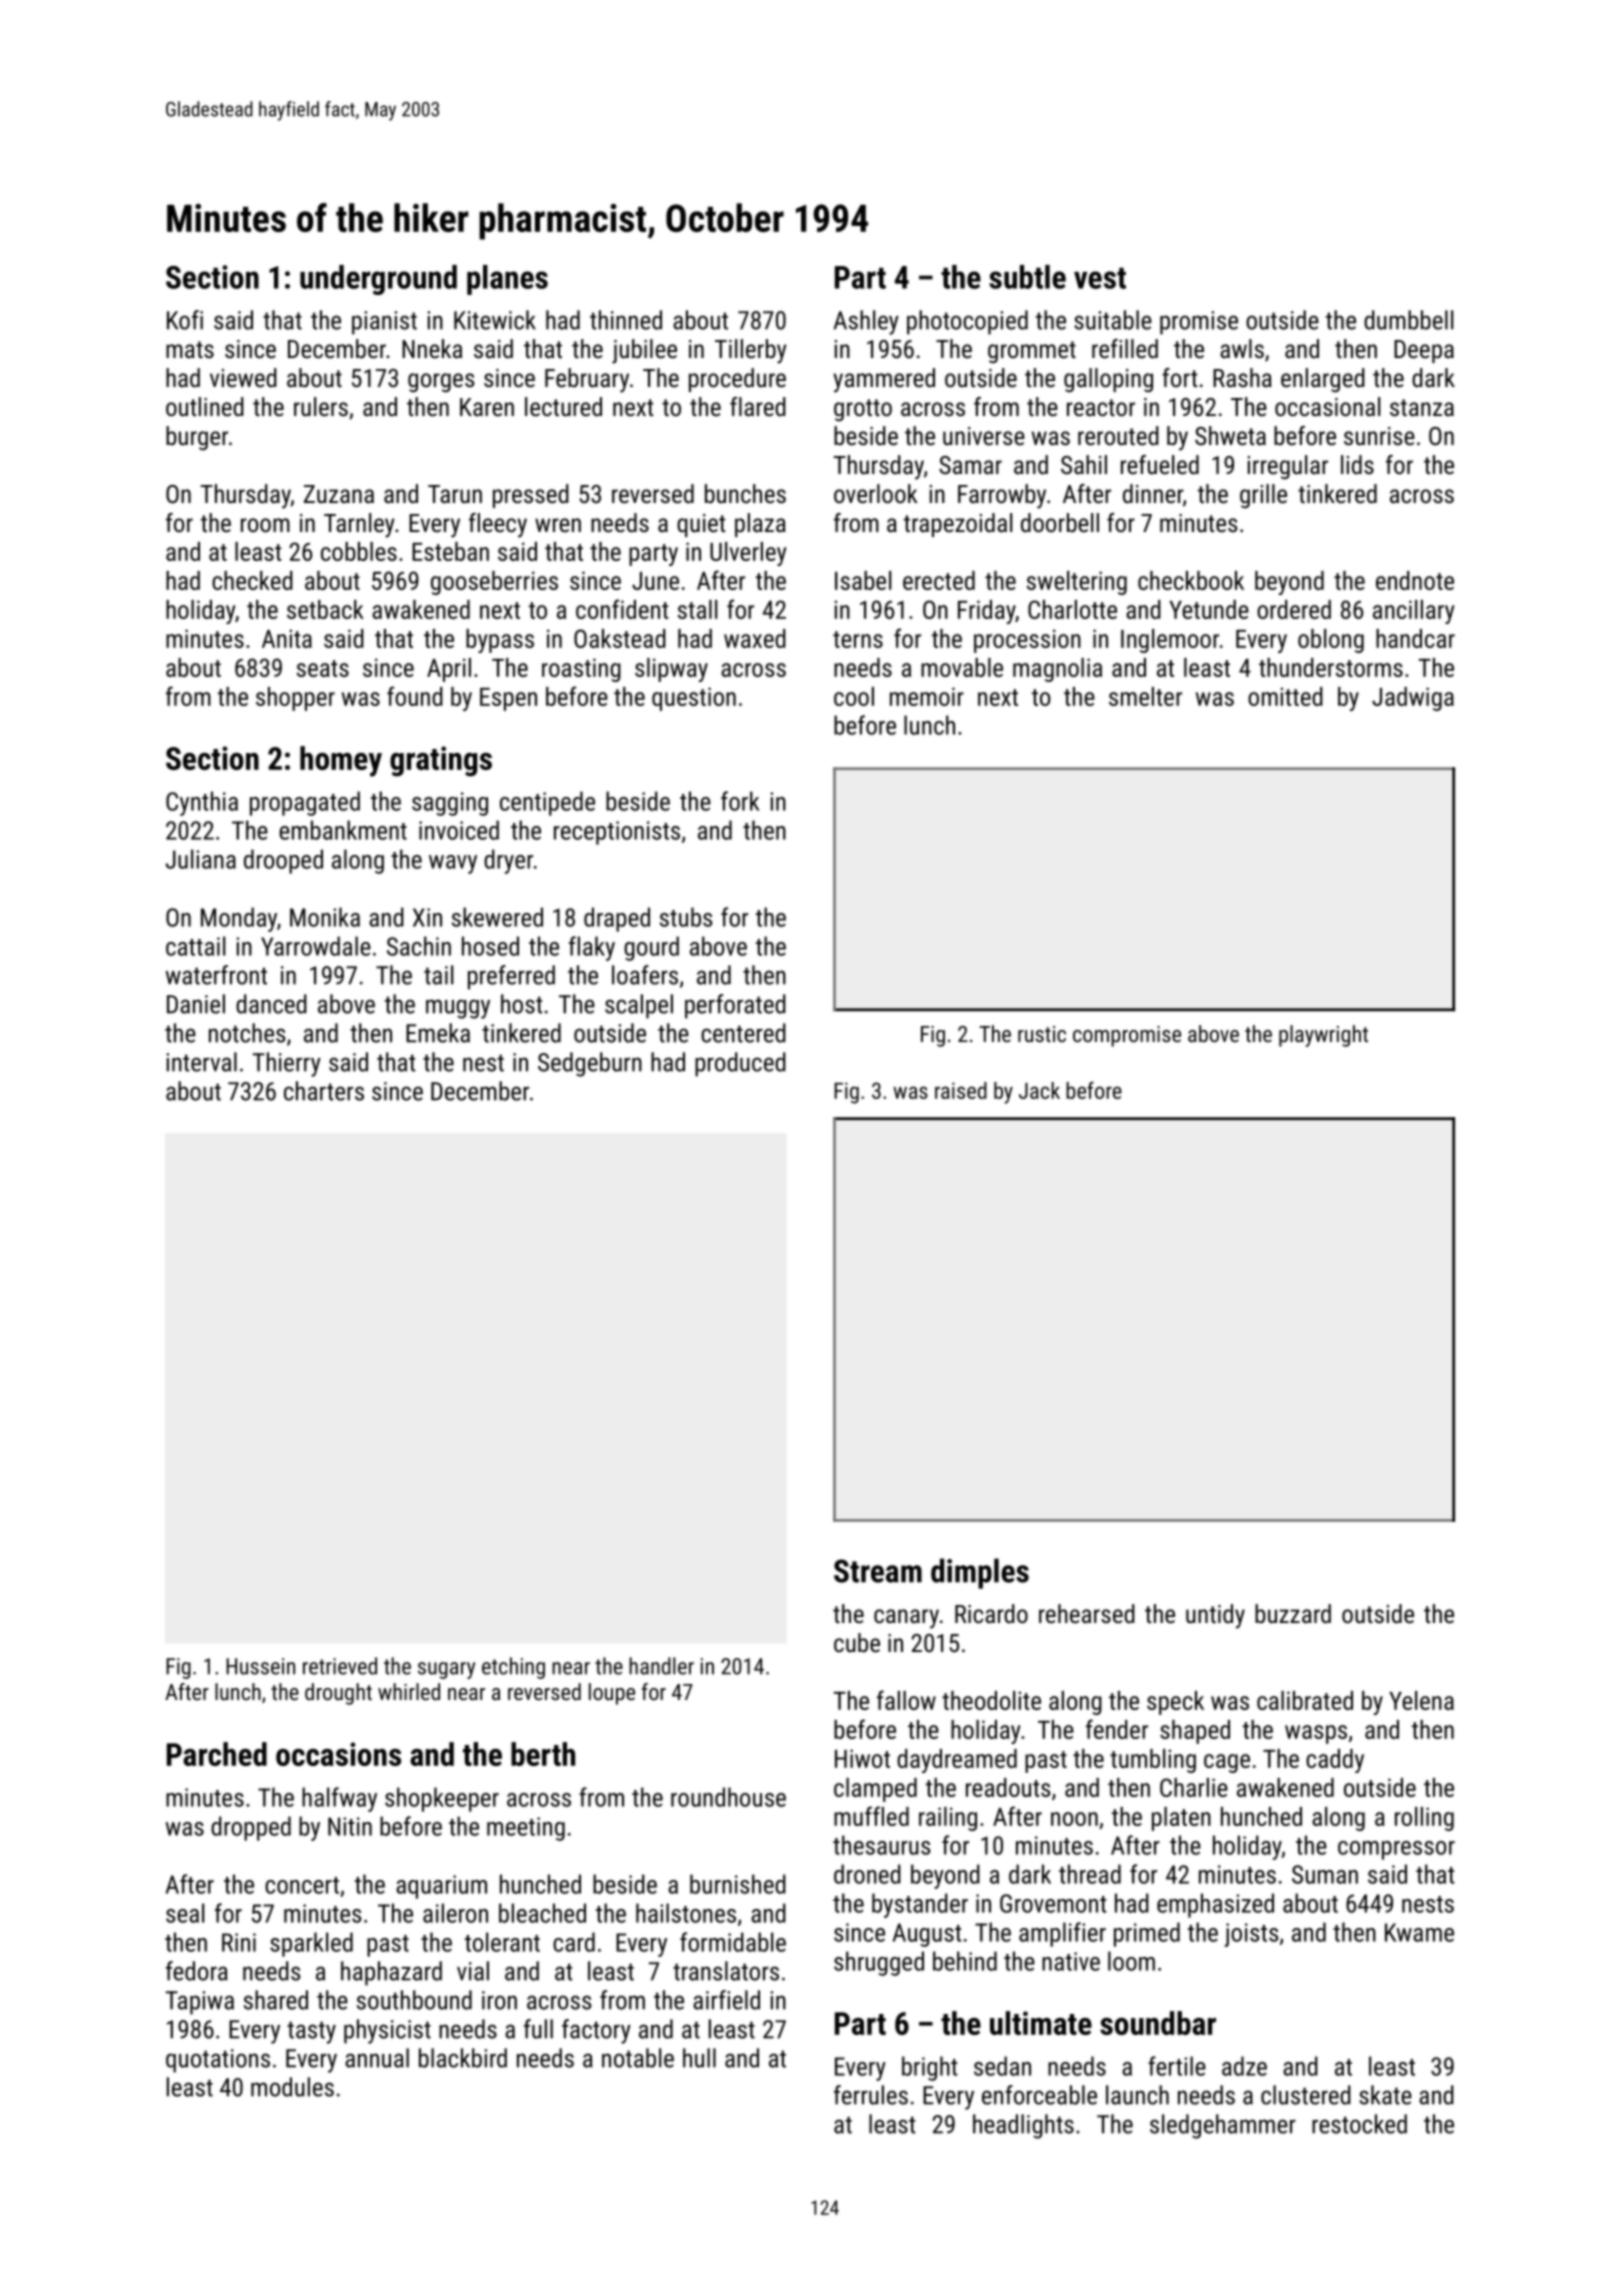 This page has height=2292, width=1620. I want to click on fork, so click(740, 801).
